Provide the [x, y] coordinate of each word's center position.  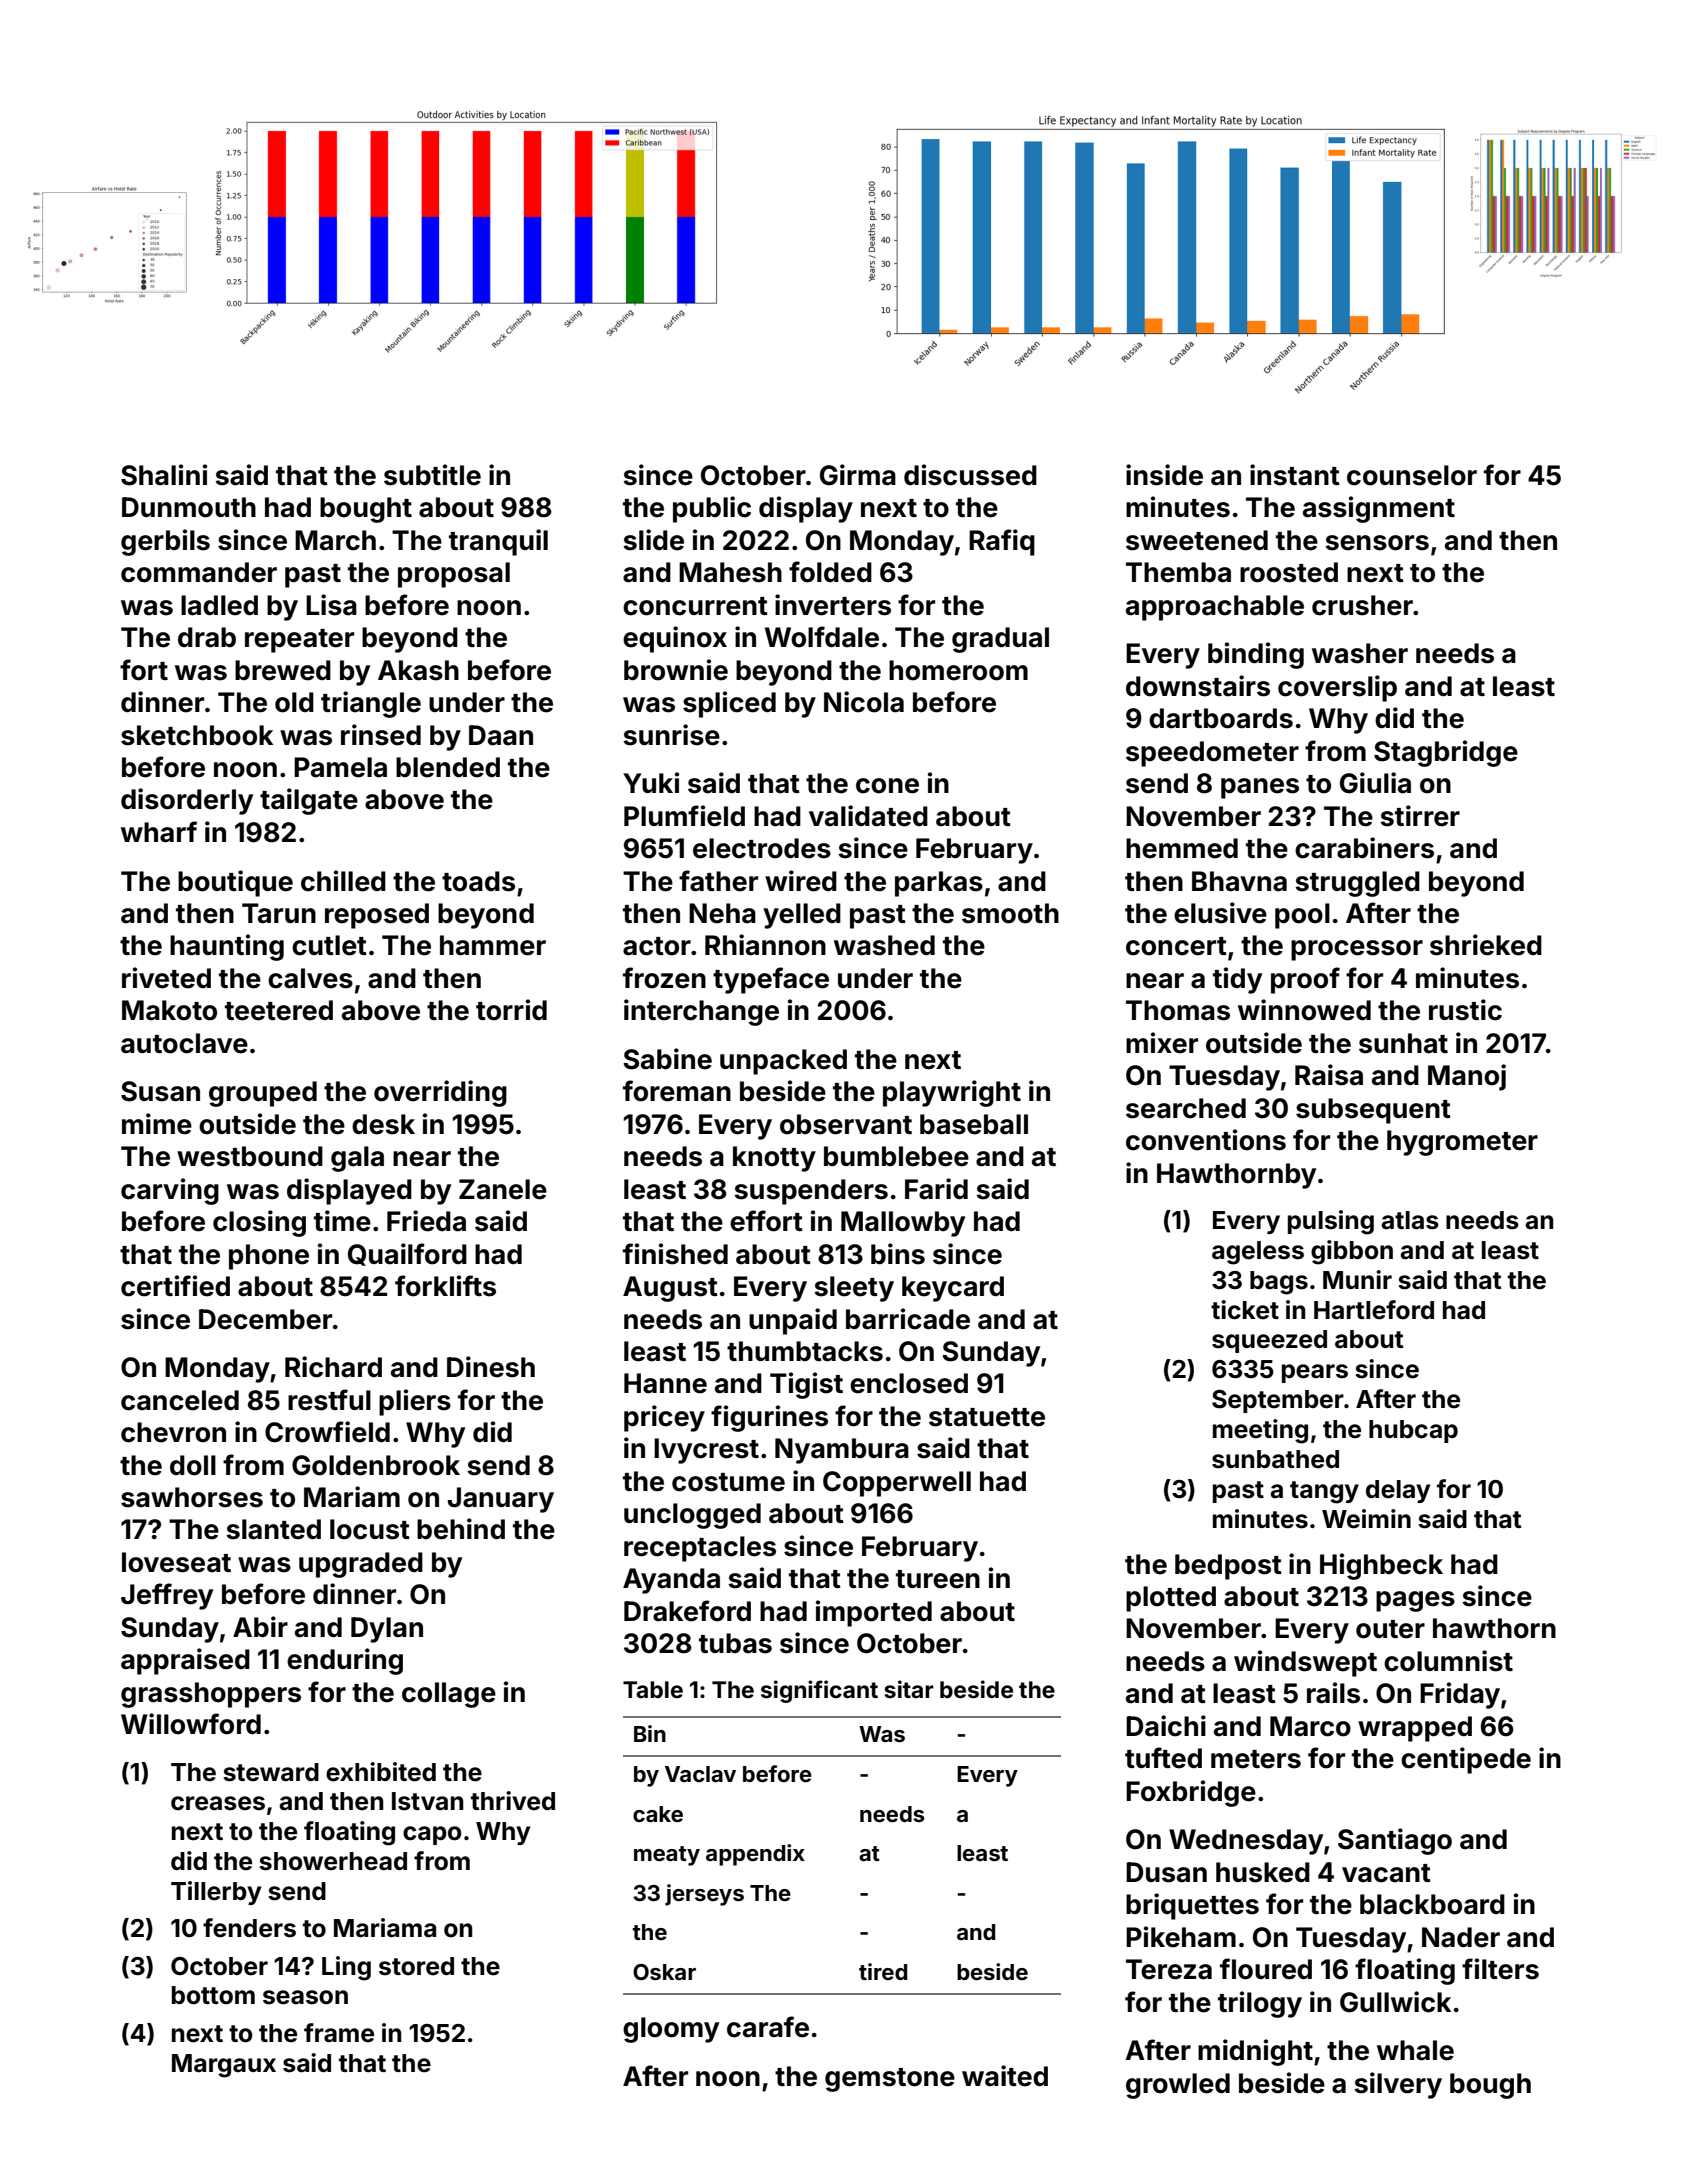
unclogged [692, 1516]
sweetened [1197, 540]
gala [357, 1159]
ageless [1258, 1253]
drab [207, 637]
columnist [1448, 1661]
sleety [854, 1289]
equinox [675, 639]
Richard [333, 1367]
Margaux [224, 2066]
